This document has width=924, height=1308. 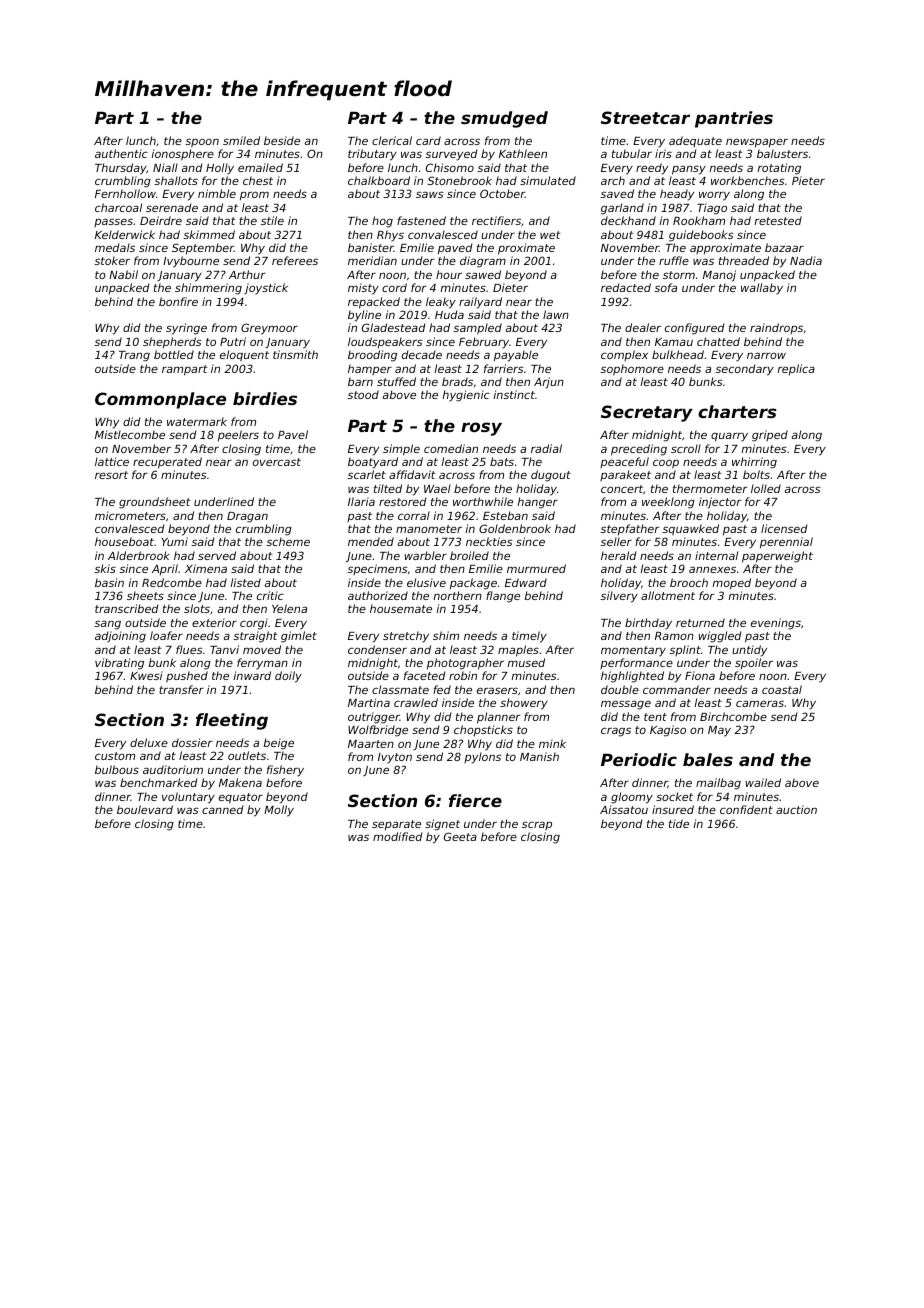 I want to click on storm, so click(x=679, y=275).
